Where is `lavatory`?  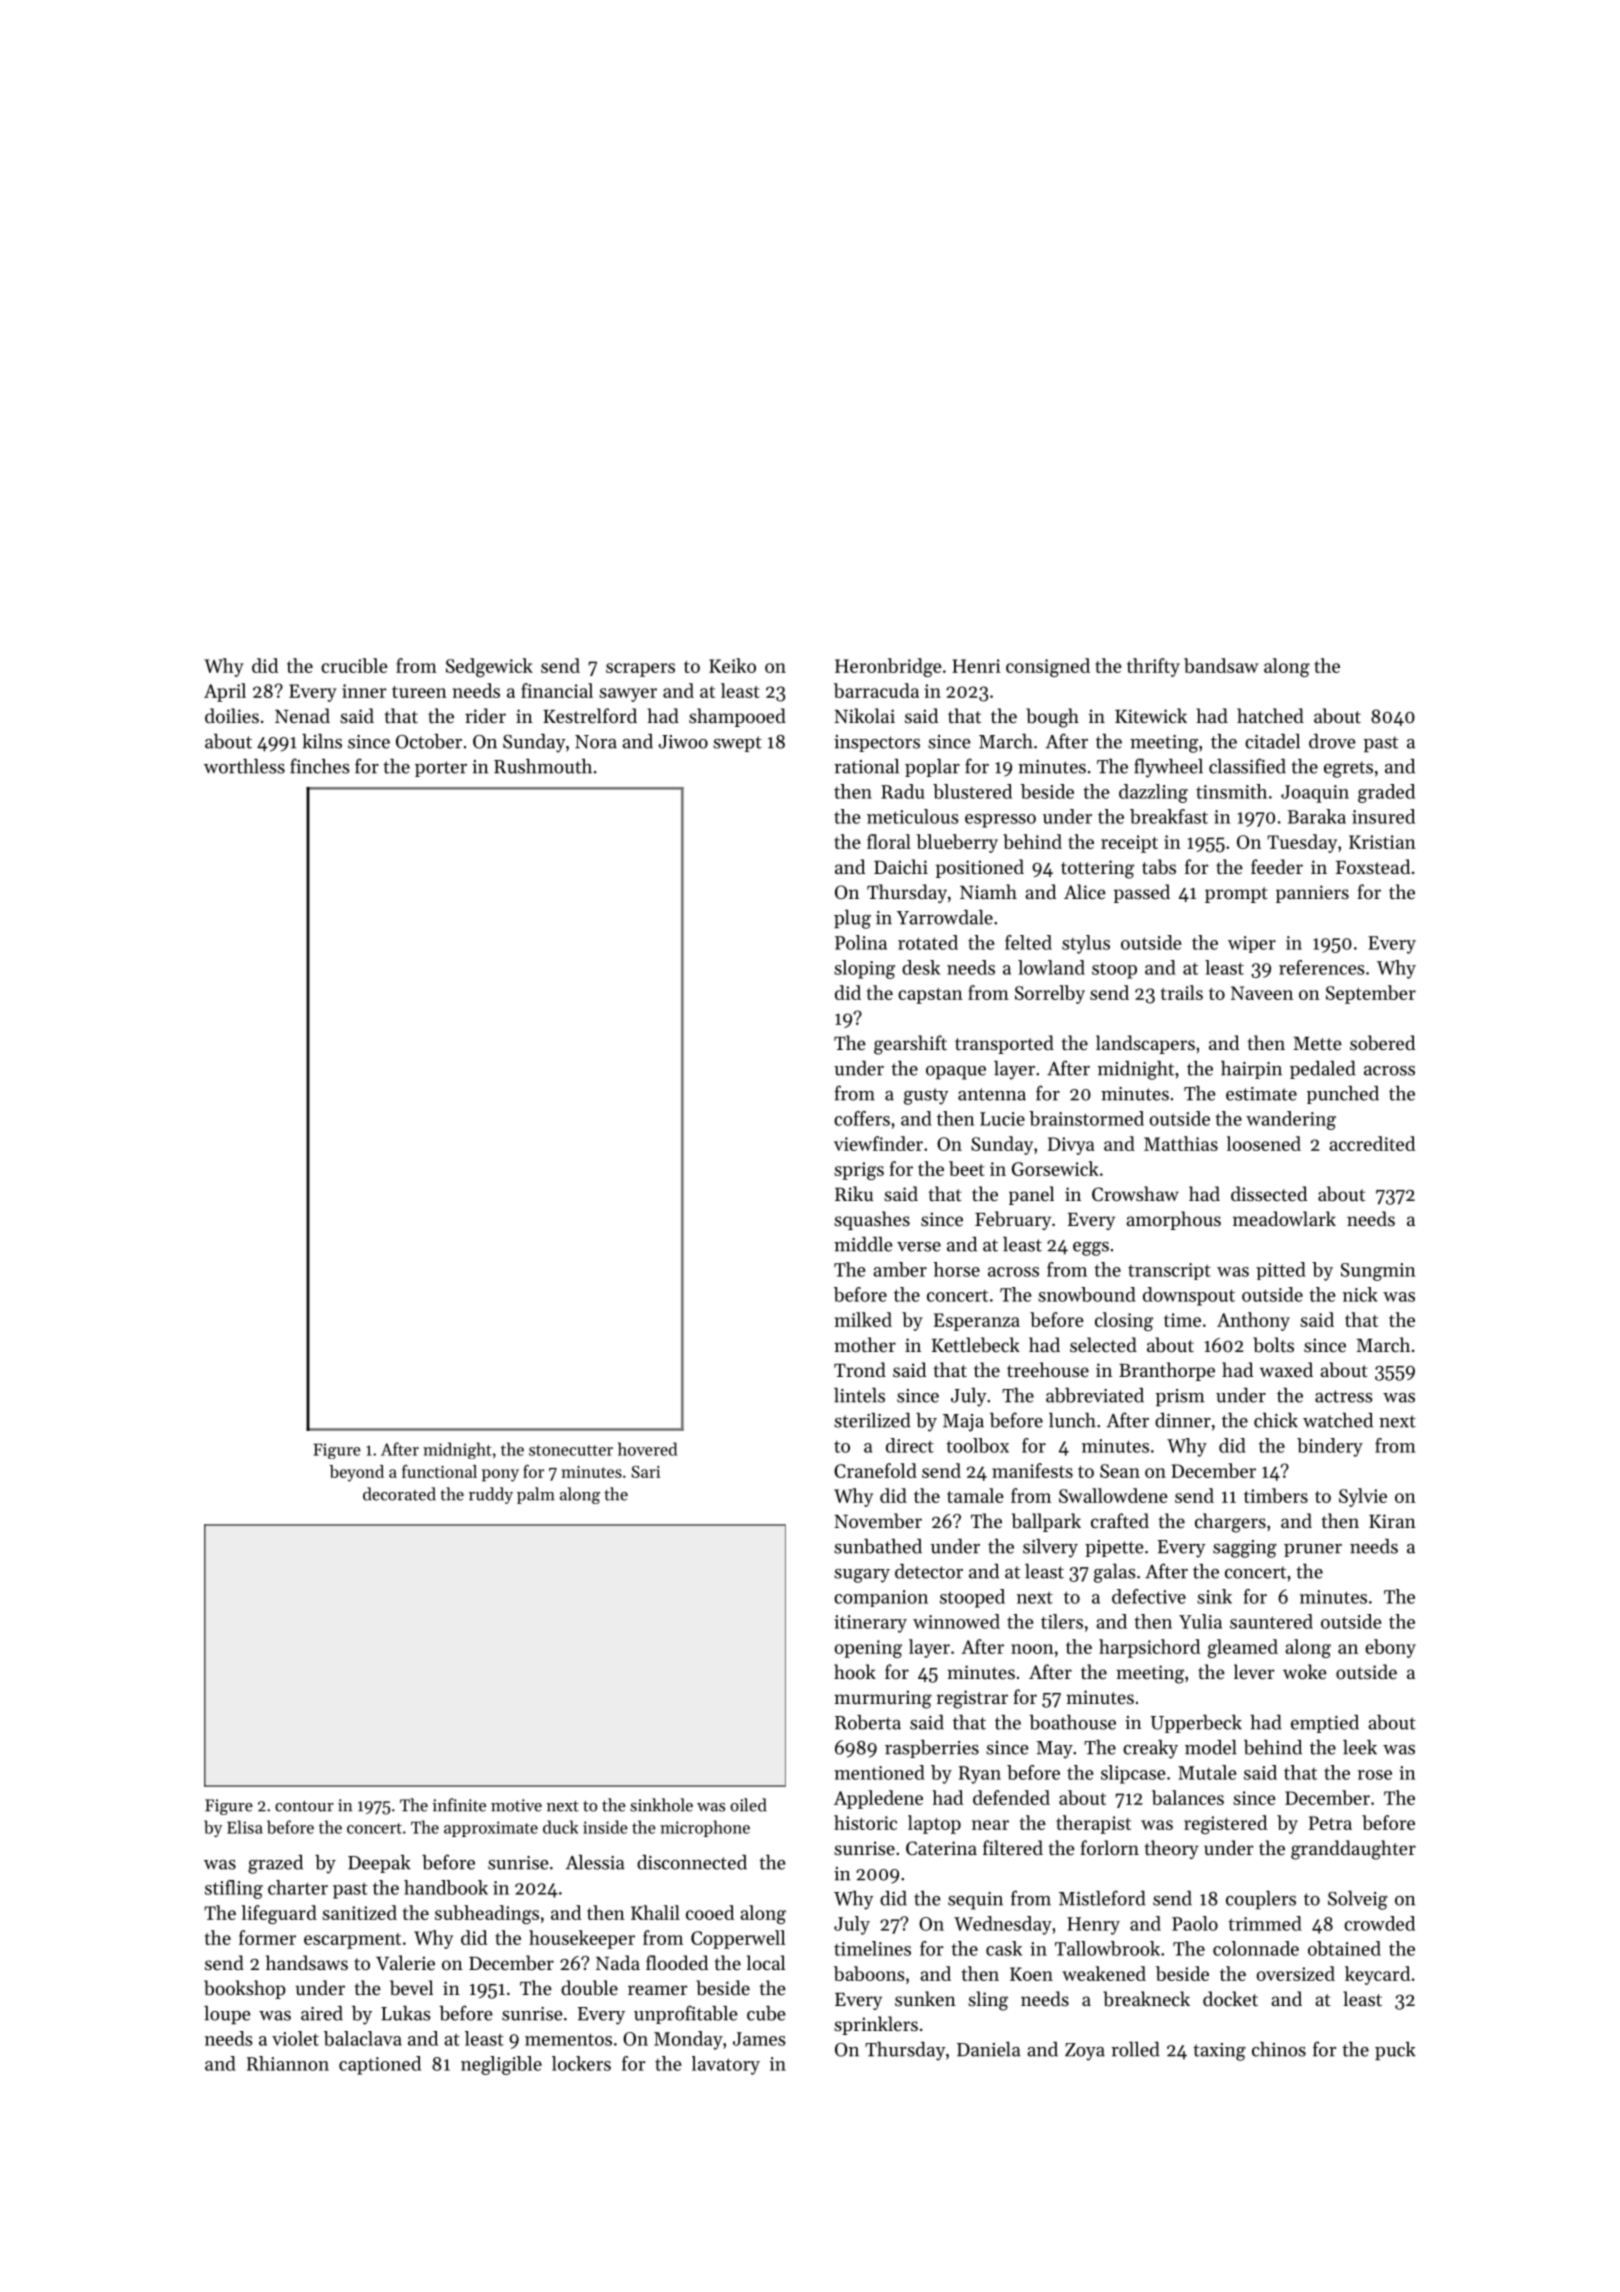
lavatory is located at coordinates (726, 2065).
